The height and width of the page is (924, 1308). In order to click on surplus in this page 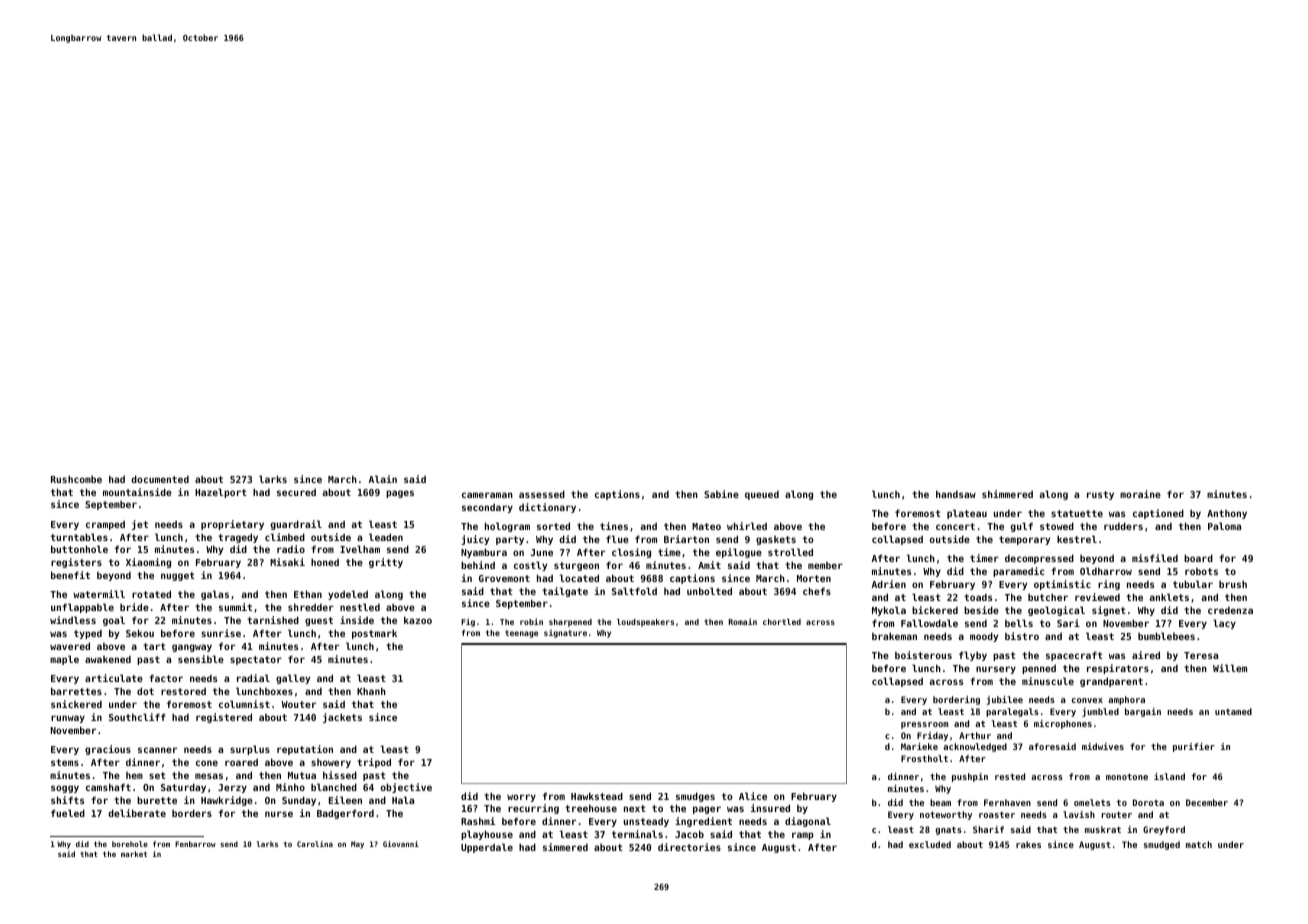, I will do `click(250, 750)`.
